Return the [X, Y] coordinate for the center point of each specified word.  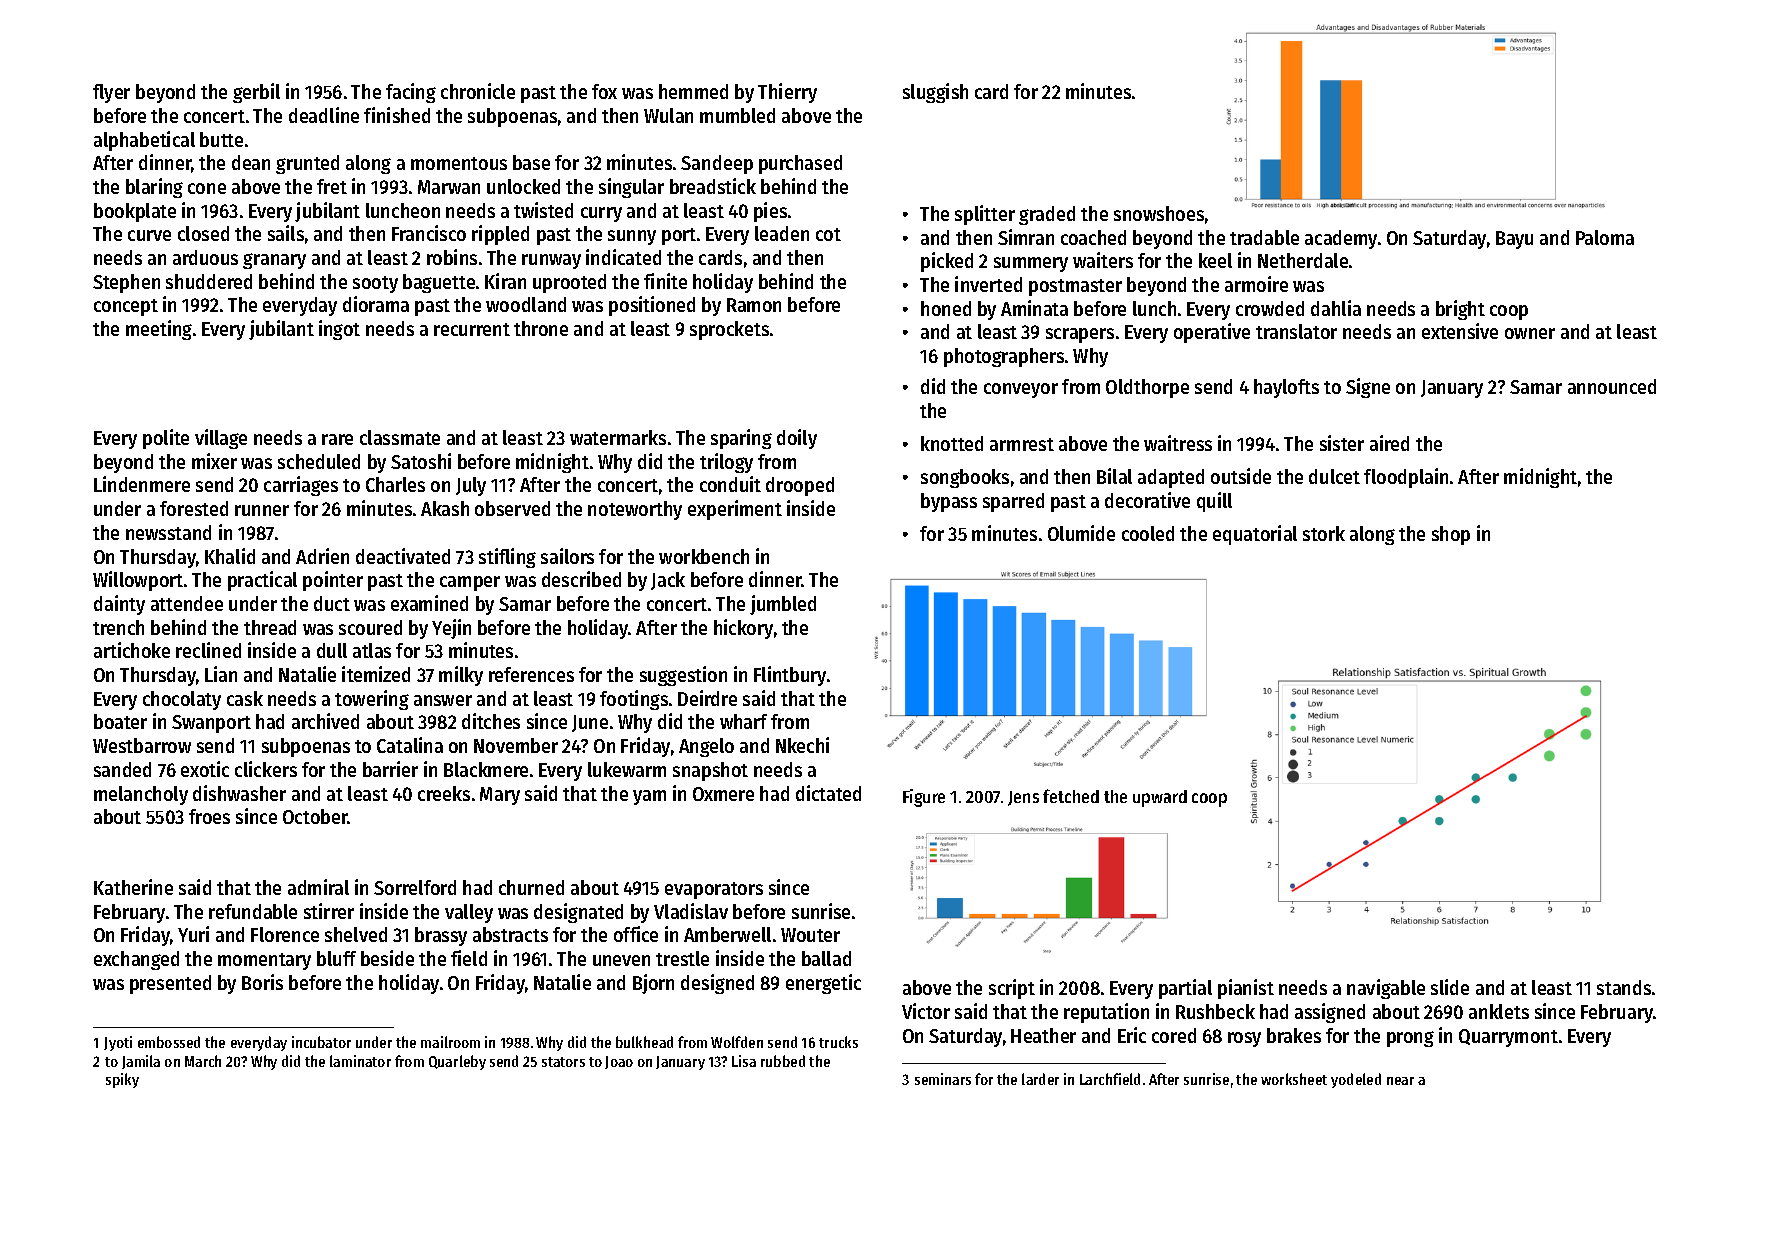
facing [411, 93]
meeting [159, 330]
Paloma [1605, 237]
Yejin [451, 629]
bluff [336, 958]
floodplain [1406, 478]
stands [1624, 987]
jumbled [783, 605]
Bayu [1514, 240]
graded [1047, 215]
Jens [1023, 798]
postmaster [1075, 287]
